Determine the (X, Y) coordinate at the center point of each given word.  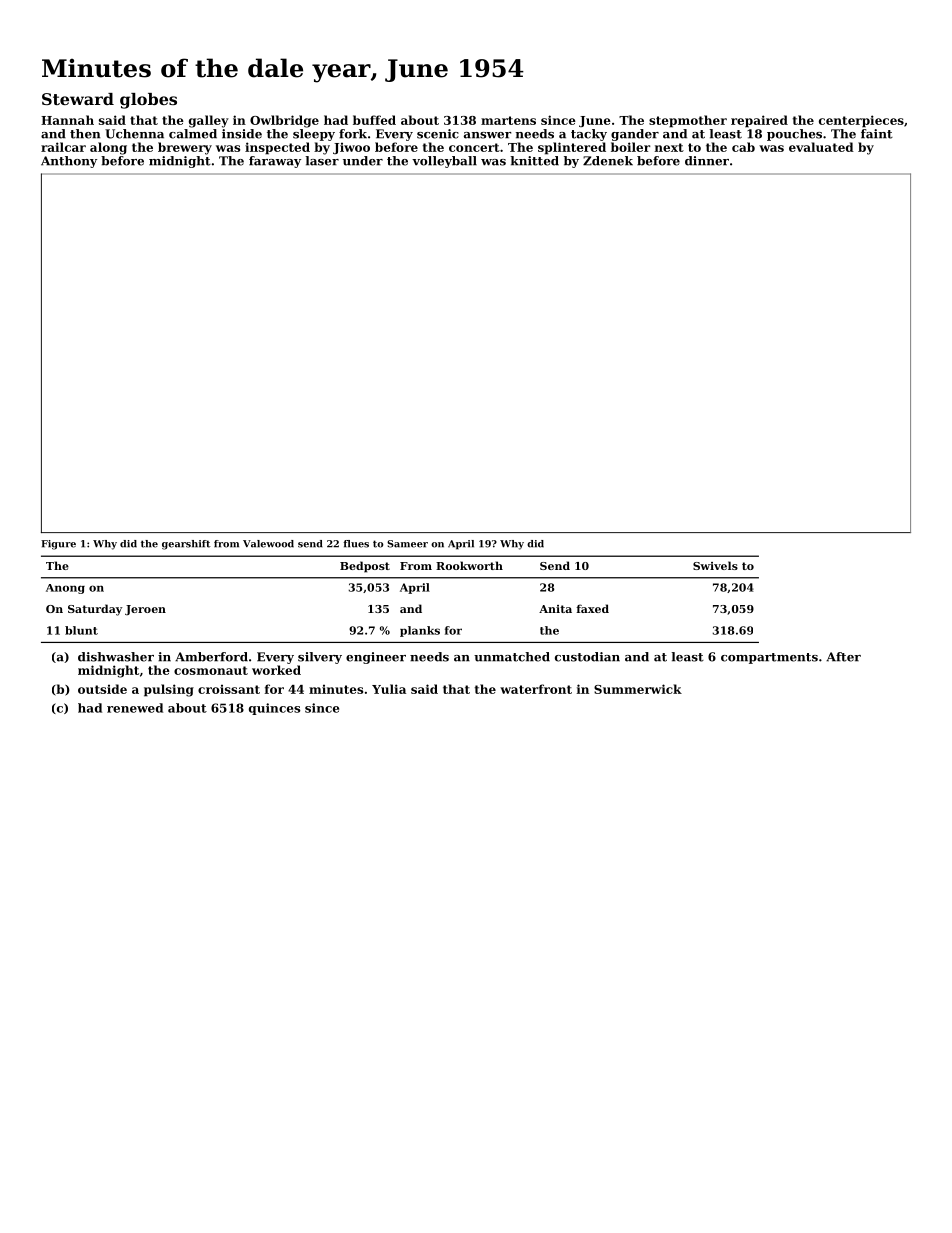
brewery (185, 148)
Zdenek (608, 161)
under (363, 161)
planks (420, 631)
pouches (794, 135)
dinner (707, 161)
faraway (275, 162)
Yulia (389, 689)
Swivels (715, 565)
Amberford (211, 657)
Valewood (268, 544)
